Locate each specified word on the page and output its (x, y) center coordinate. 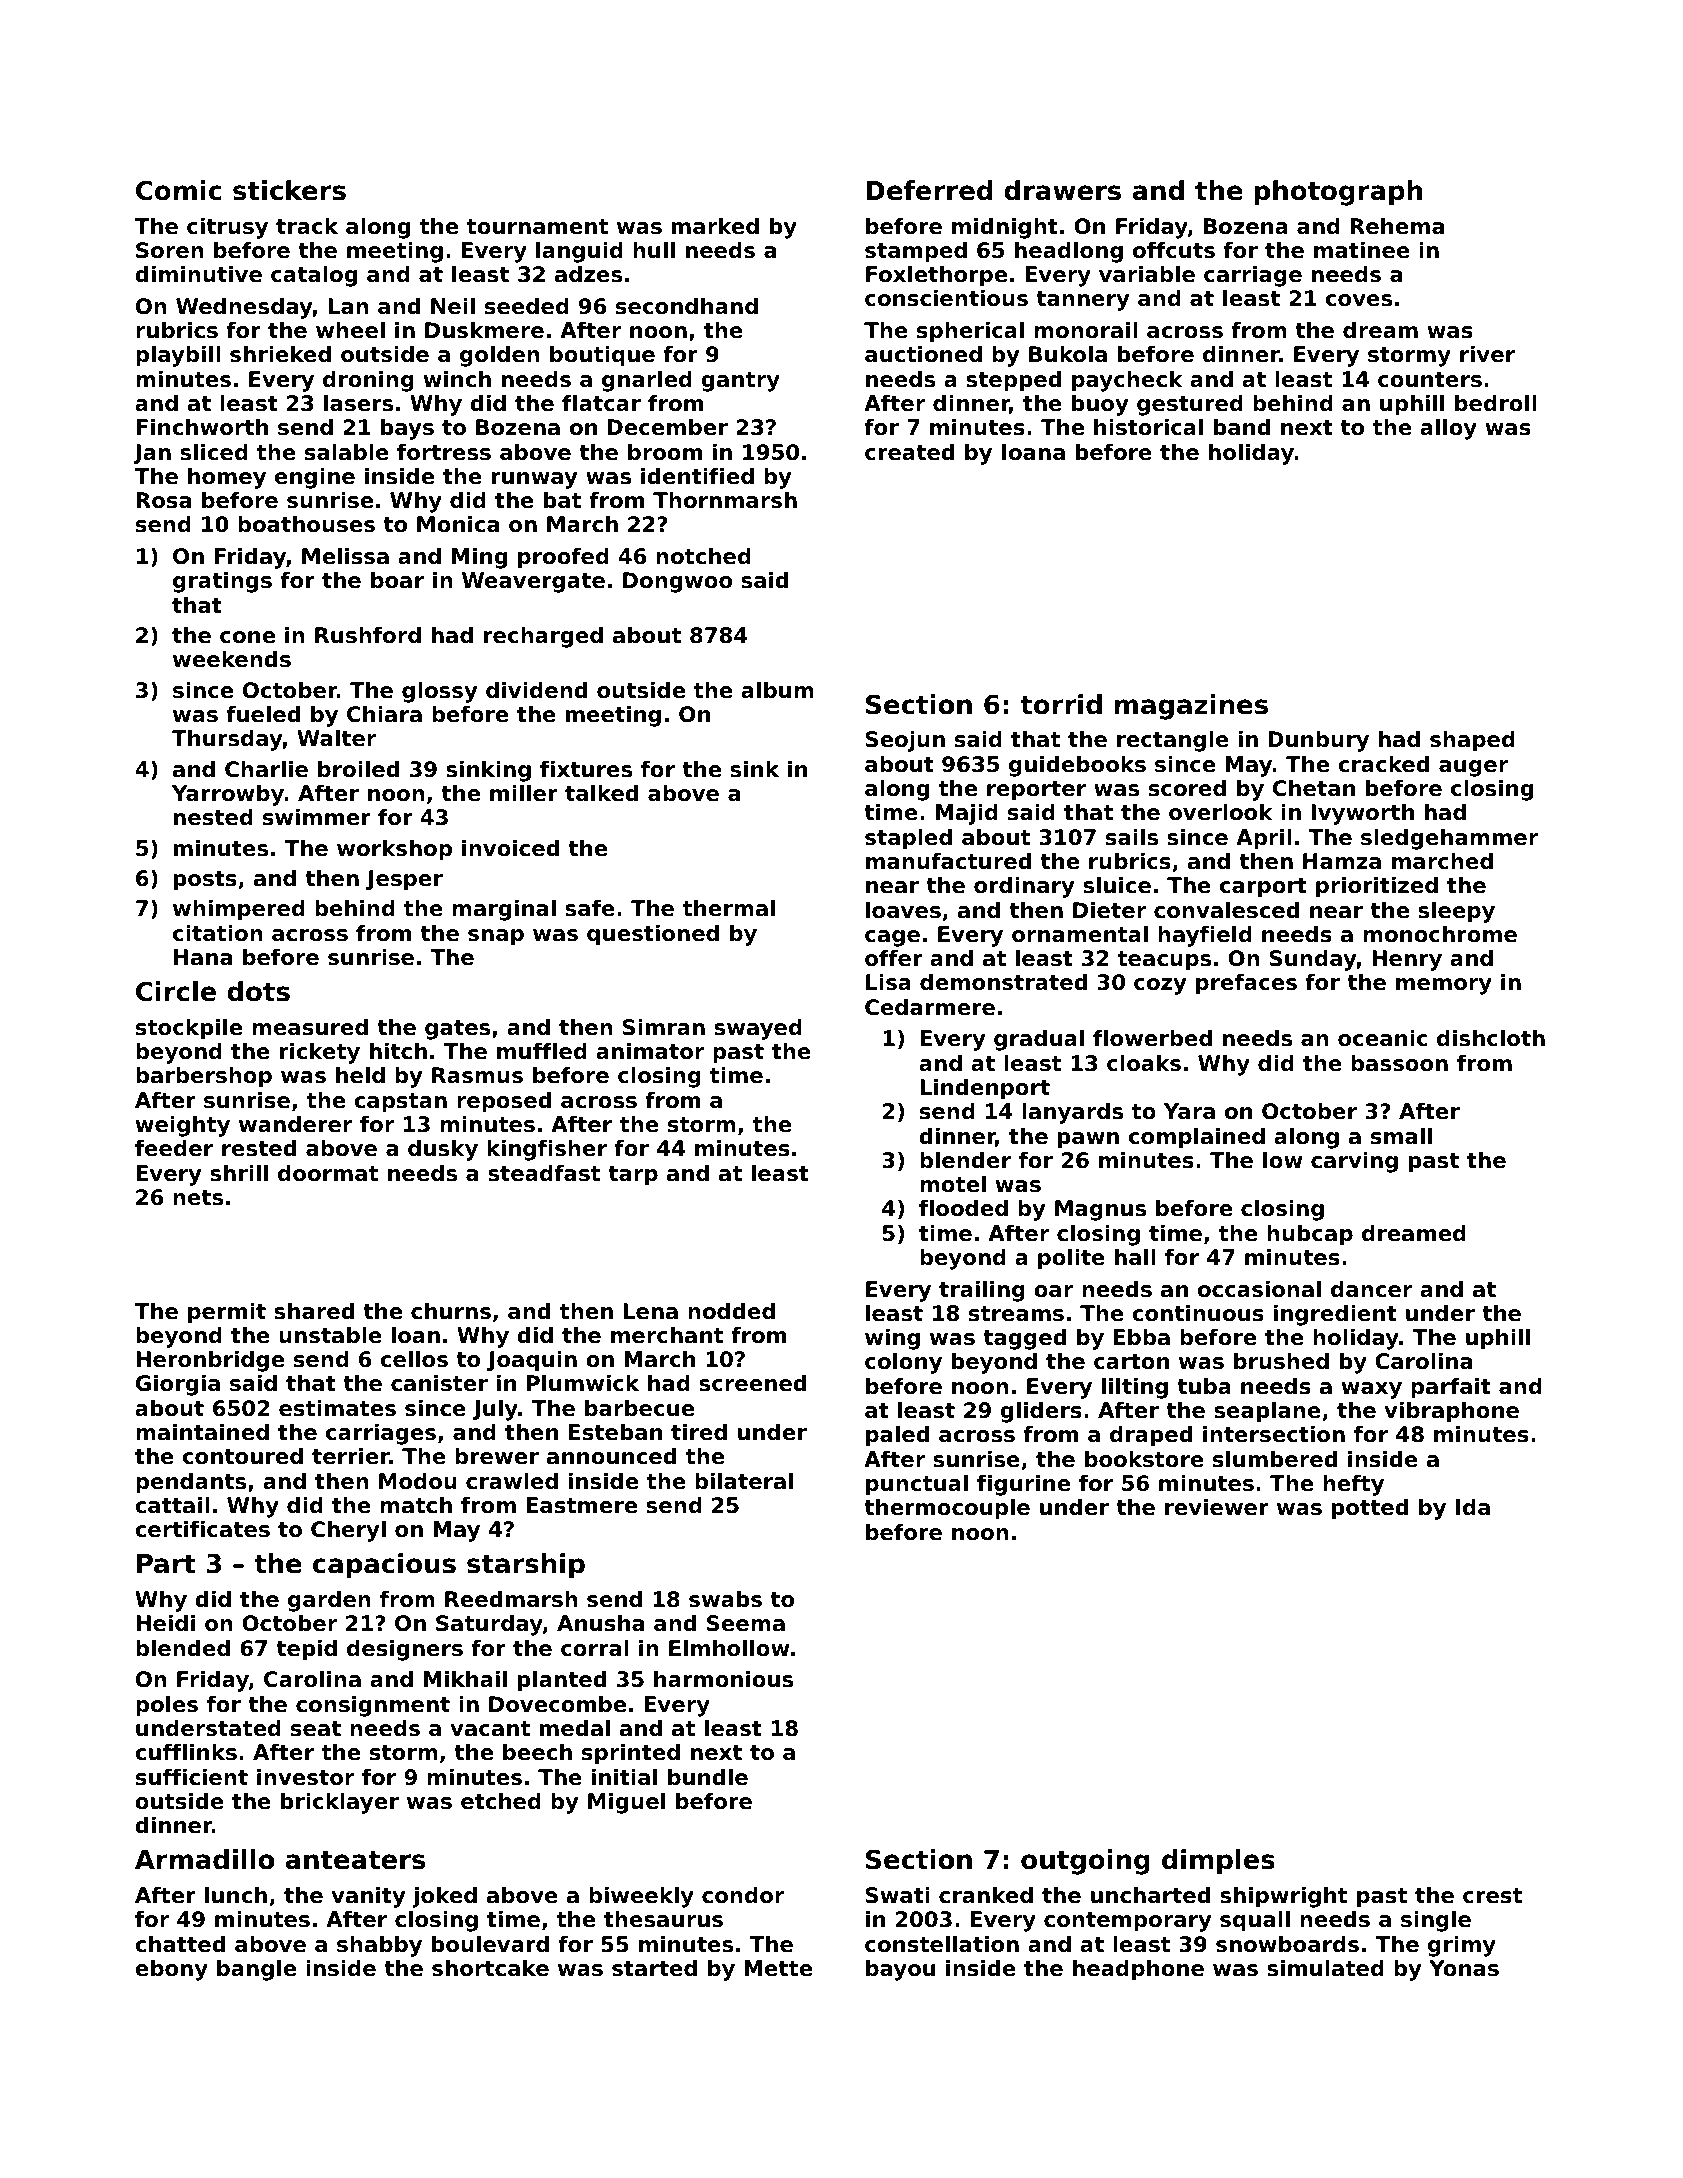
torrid (1061, 704)
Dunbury (1318, 741)
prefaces (1246, 984)
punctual (917, 1485)
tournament (537, 227)
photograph (1338, 193)
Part (166, 1564)
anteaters (355, 1860)
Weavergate (533, 582)
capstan (400, 1103)
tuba (1204, 1386)
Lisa (888, 982)
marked (715, 226)
